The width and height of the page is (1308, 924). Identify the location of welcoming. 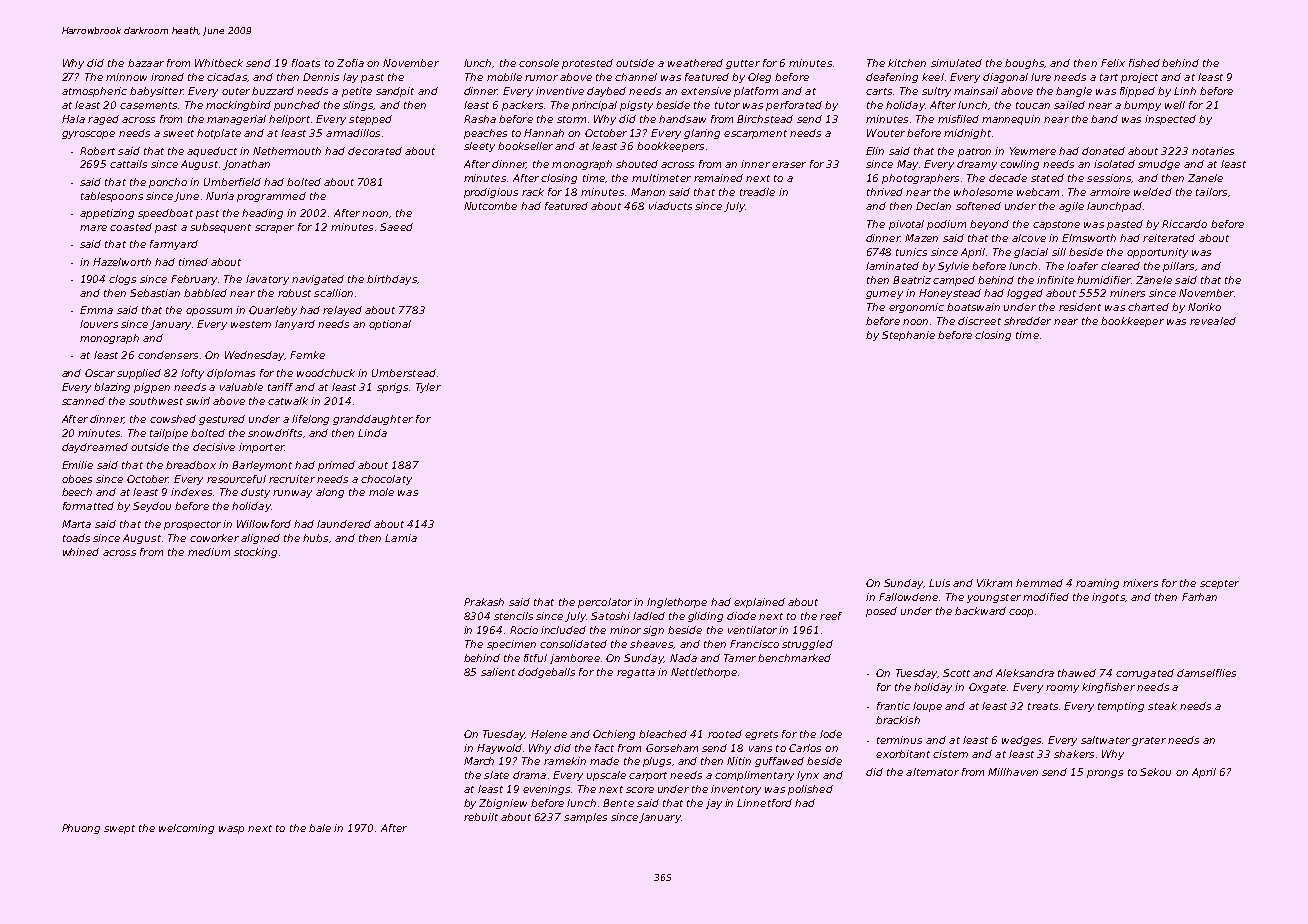
(186, 829).
